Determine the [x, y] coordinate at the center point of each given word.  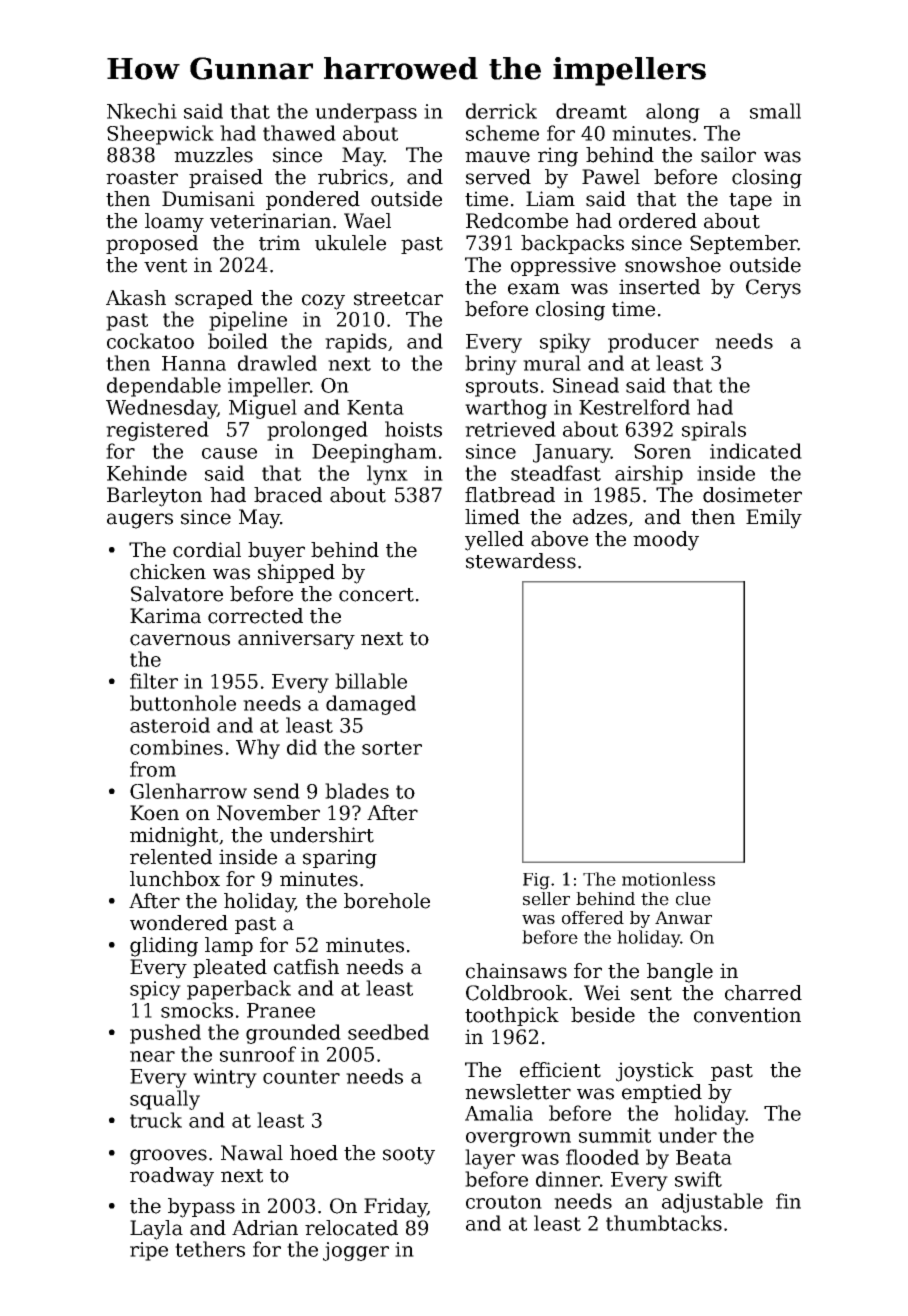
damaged [371, 705]
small [775, 111]
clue [693, 899]
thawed [299, 133]
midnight [174, 837]
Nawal [252, 1153]
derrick [501, 111]
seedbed [388, 1032]
